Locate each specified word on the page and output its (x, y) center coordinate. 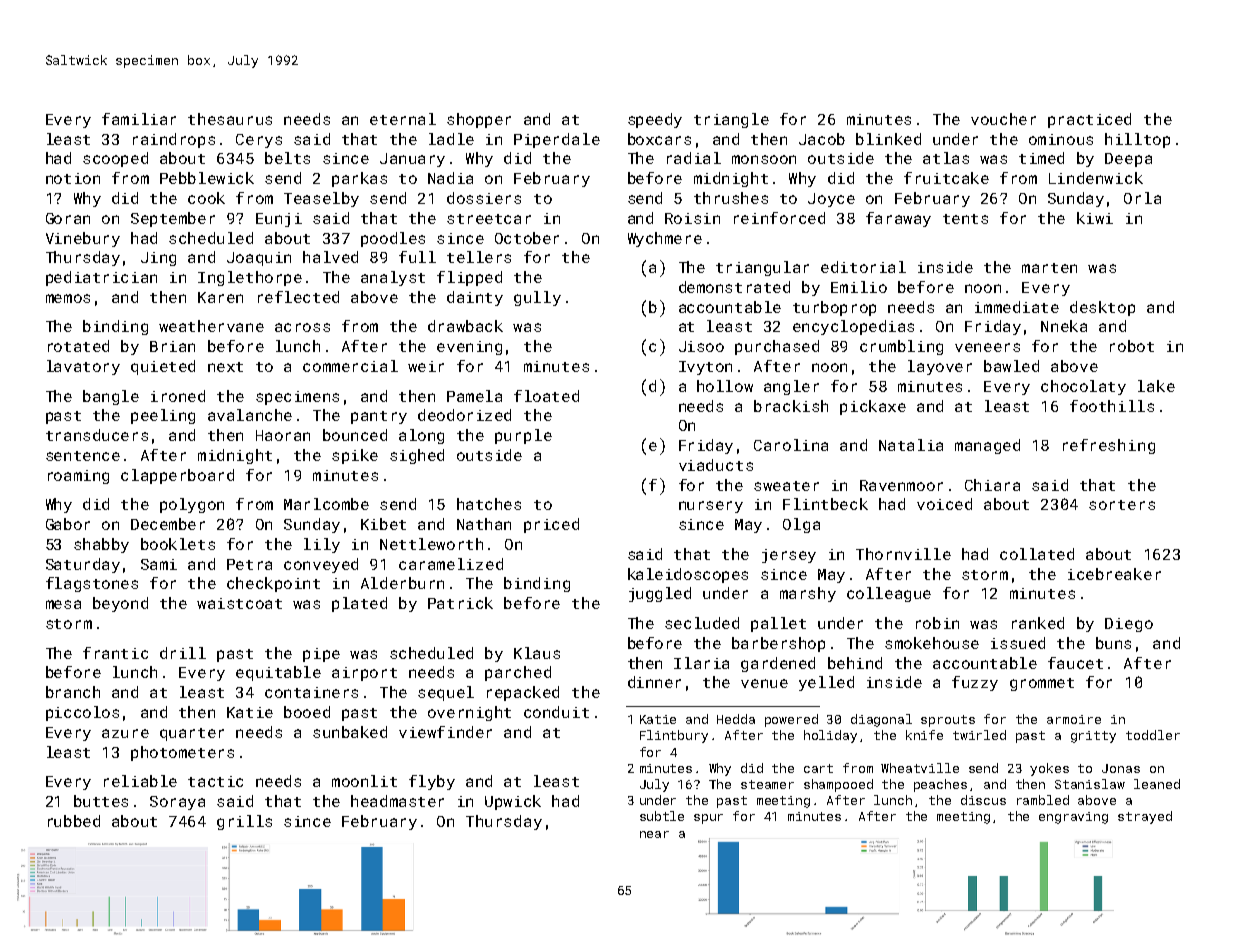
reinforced (779, 218)
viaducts (716, 465)
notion (73, 178)
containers (311, 692)
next (225, 367)
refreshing (1109, 446)
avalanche (250, 415)
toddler (1153, 735)
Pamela (474, 396)
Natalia (911, 445)
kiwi (1095, 218)
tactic (215, 781)
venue (764, 683)
